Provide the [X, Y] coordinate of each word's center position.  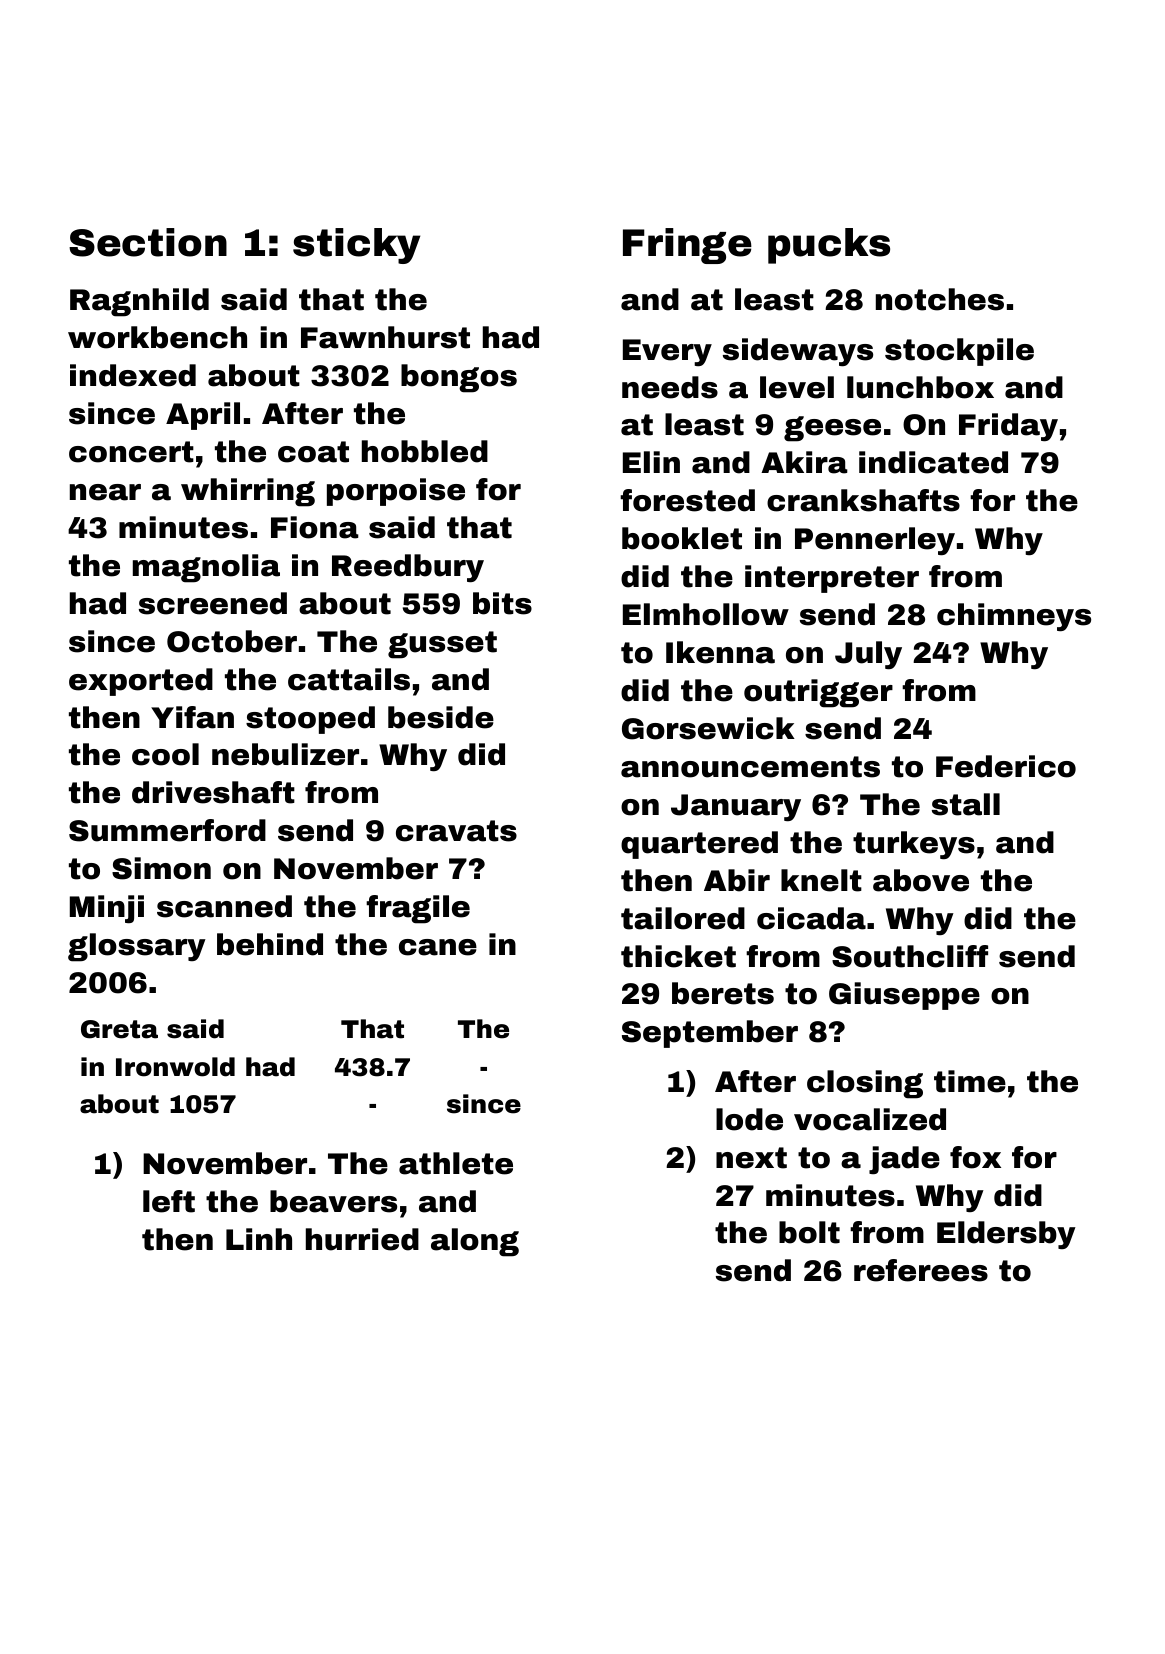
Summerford [167, 830]
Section [148, 242]
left [169, 1201]
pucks [829, 246]
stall [966, 804]
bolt [809, 1232]
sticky [356, 246]
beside [441, 717]
